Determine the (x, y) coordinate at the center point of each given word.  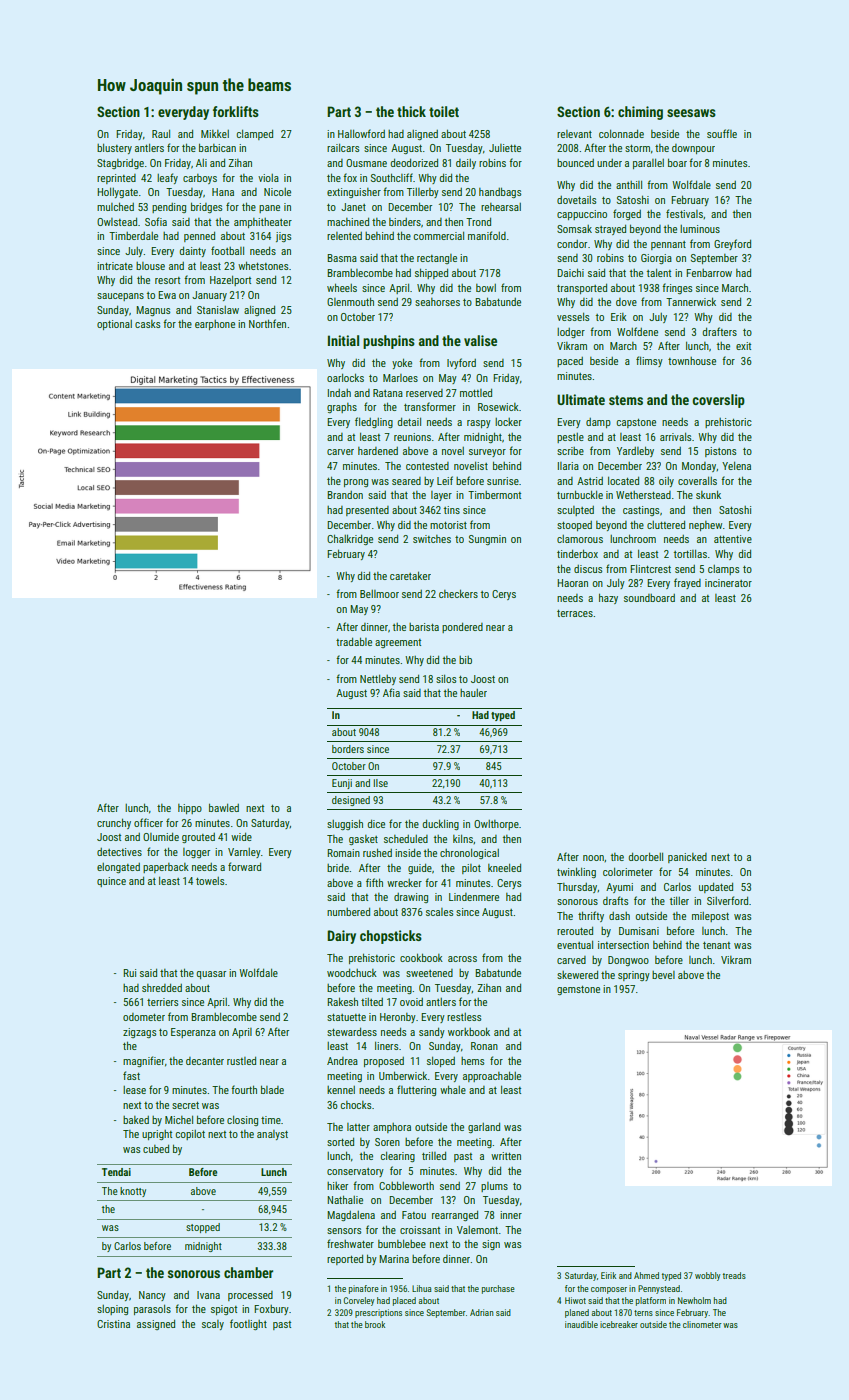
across (462, 959)
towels (210, 881)
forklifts (236, 111)
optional (114, 325)
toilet (444, 111)
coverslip (718, 401)
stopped (203, 1228)
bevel (663, 975)
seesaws (691, 113)
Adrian (481, 1312)
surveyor (487, 453)
